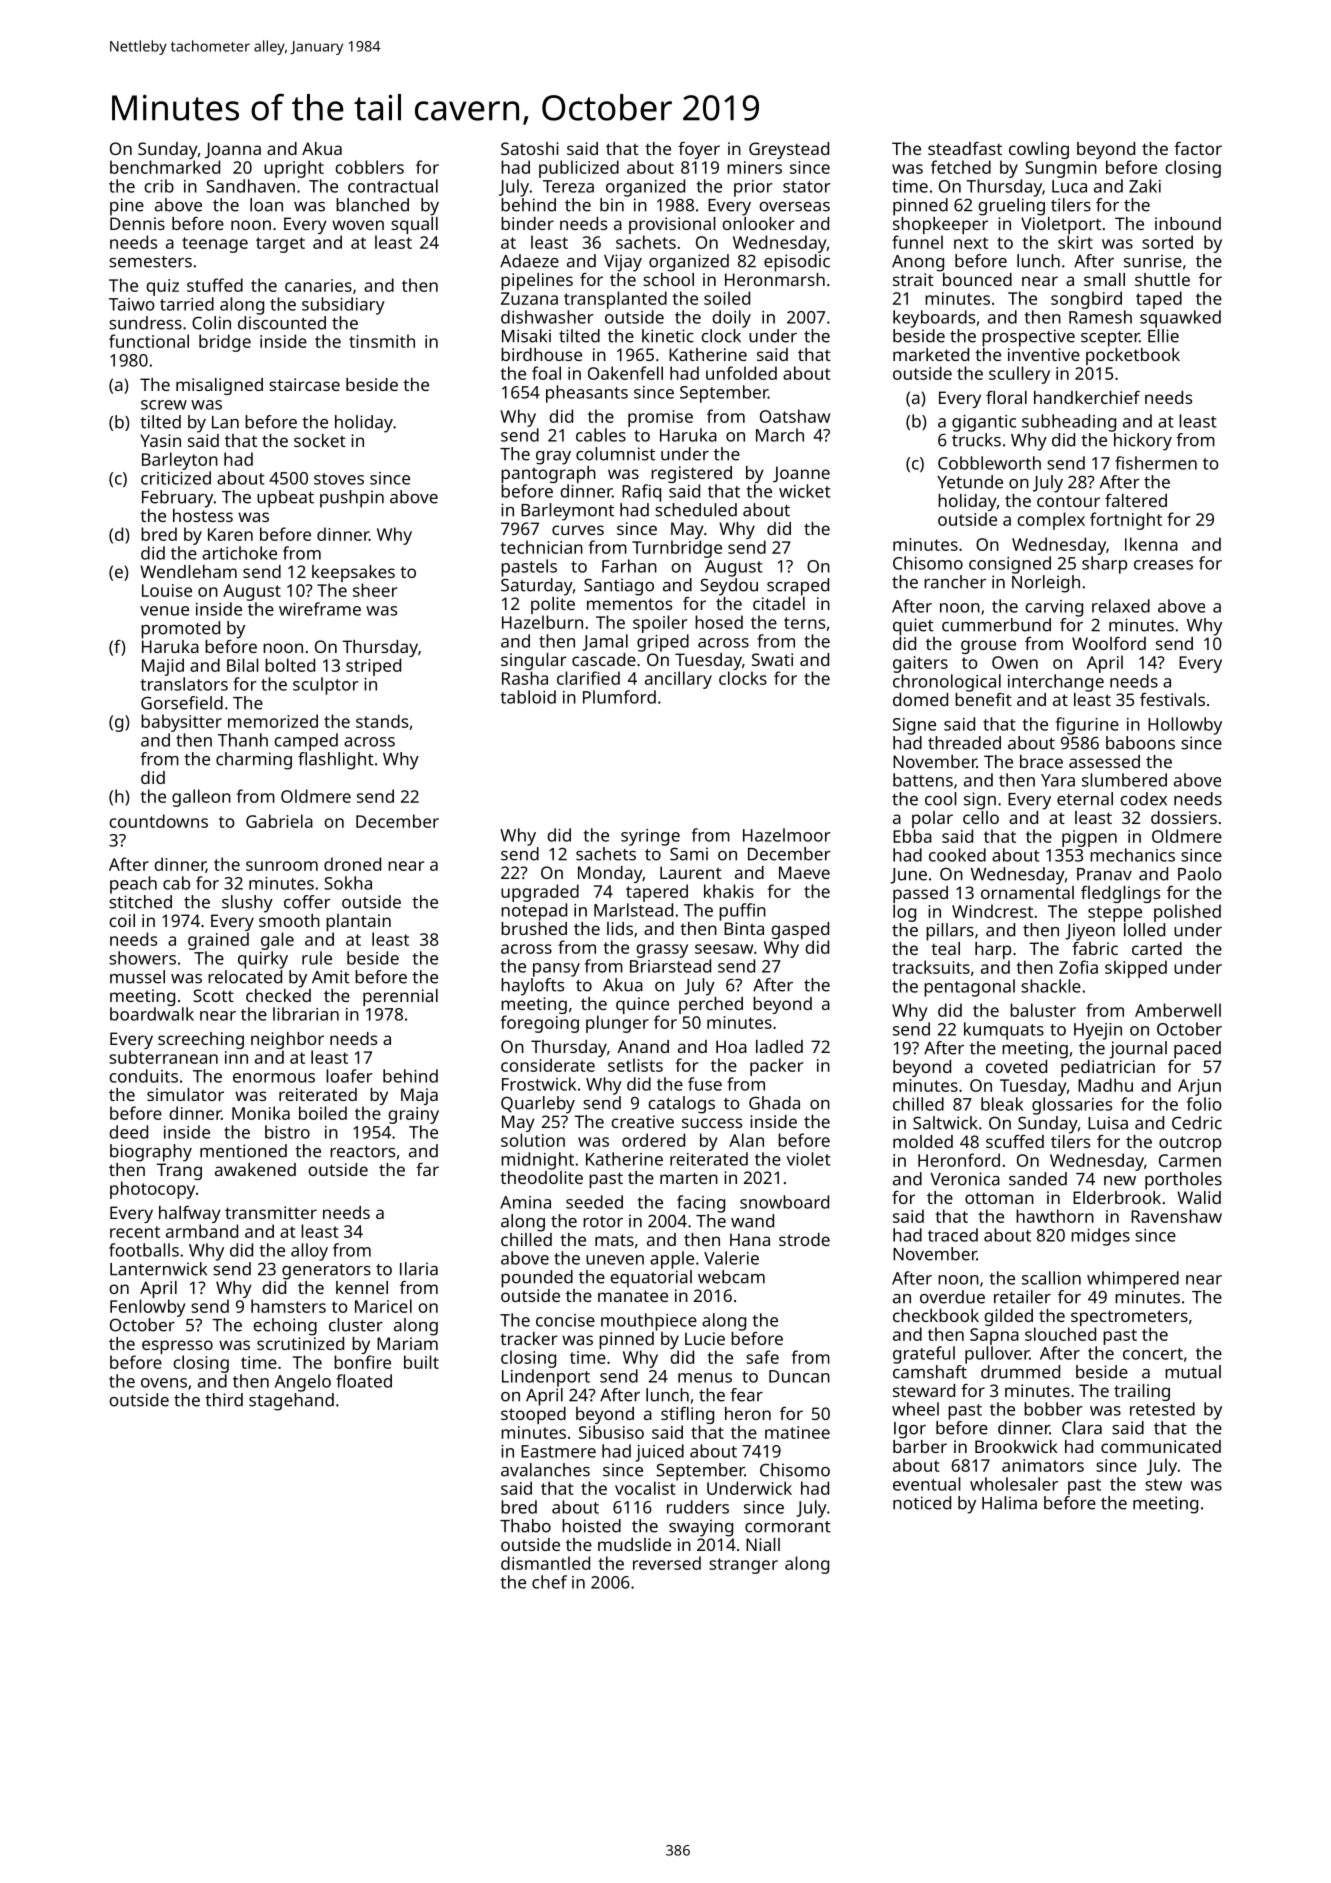 The width and height of the page is (1331, 1883). I want to click on Joanna, so click(233, 150).
